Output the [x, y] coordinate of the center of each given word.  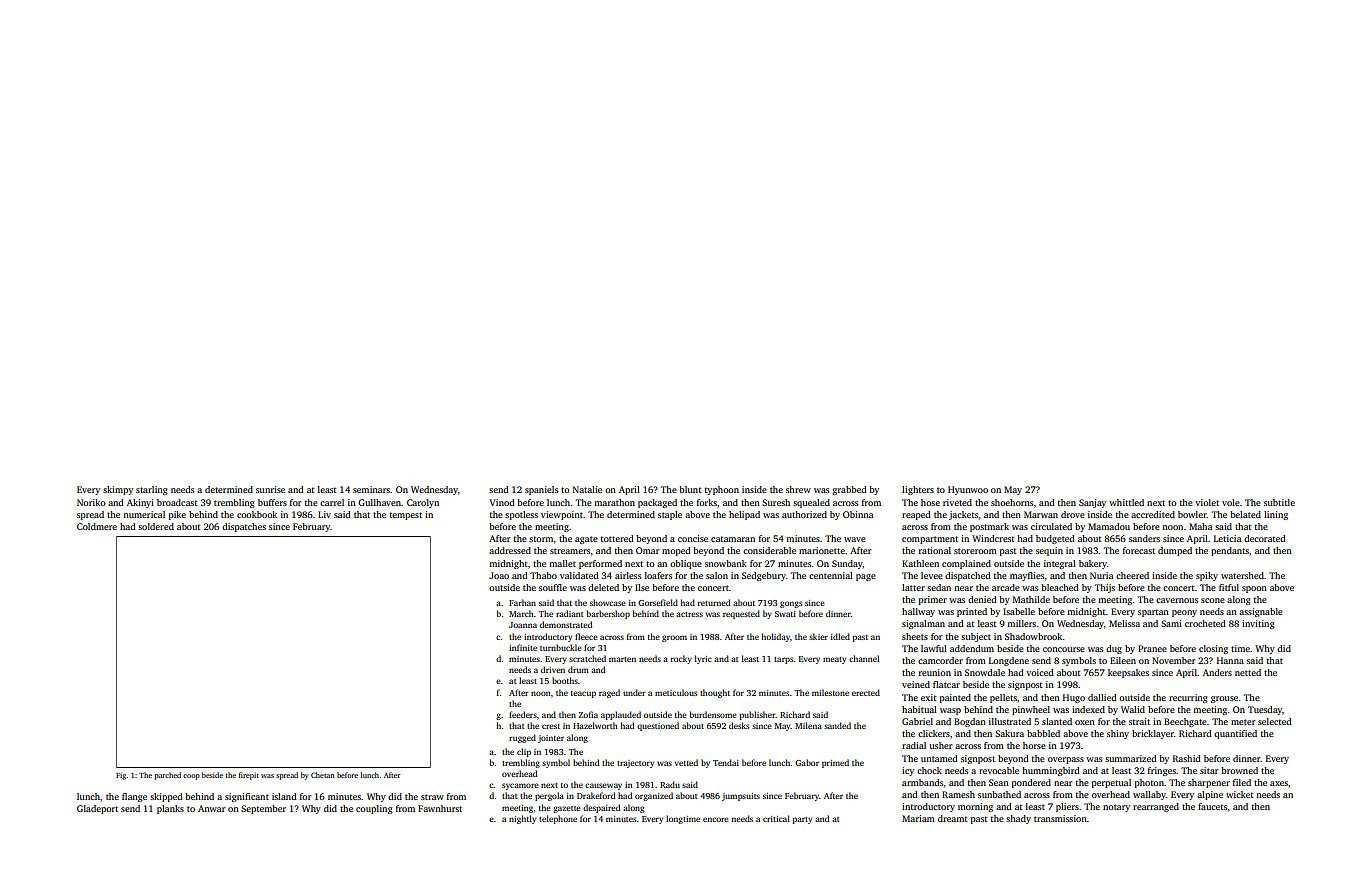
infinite [523, 647]
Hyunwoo [968, 490]
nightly [522, 819]
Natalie [587, 489]
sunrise [270, 489]
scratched [587, 658]
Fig [121, 776]
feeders [523, 714]
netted [1248, 672]
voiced [1040, 672]
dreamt [952, 818]
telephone [558, 819]
